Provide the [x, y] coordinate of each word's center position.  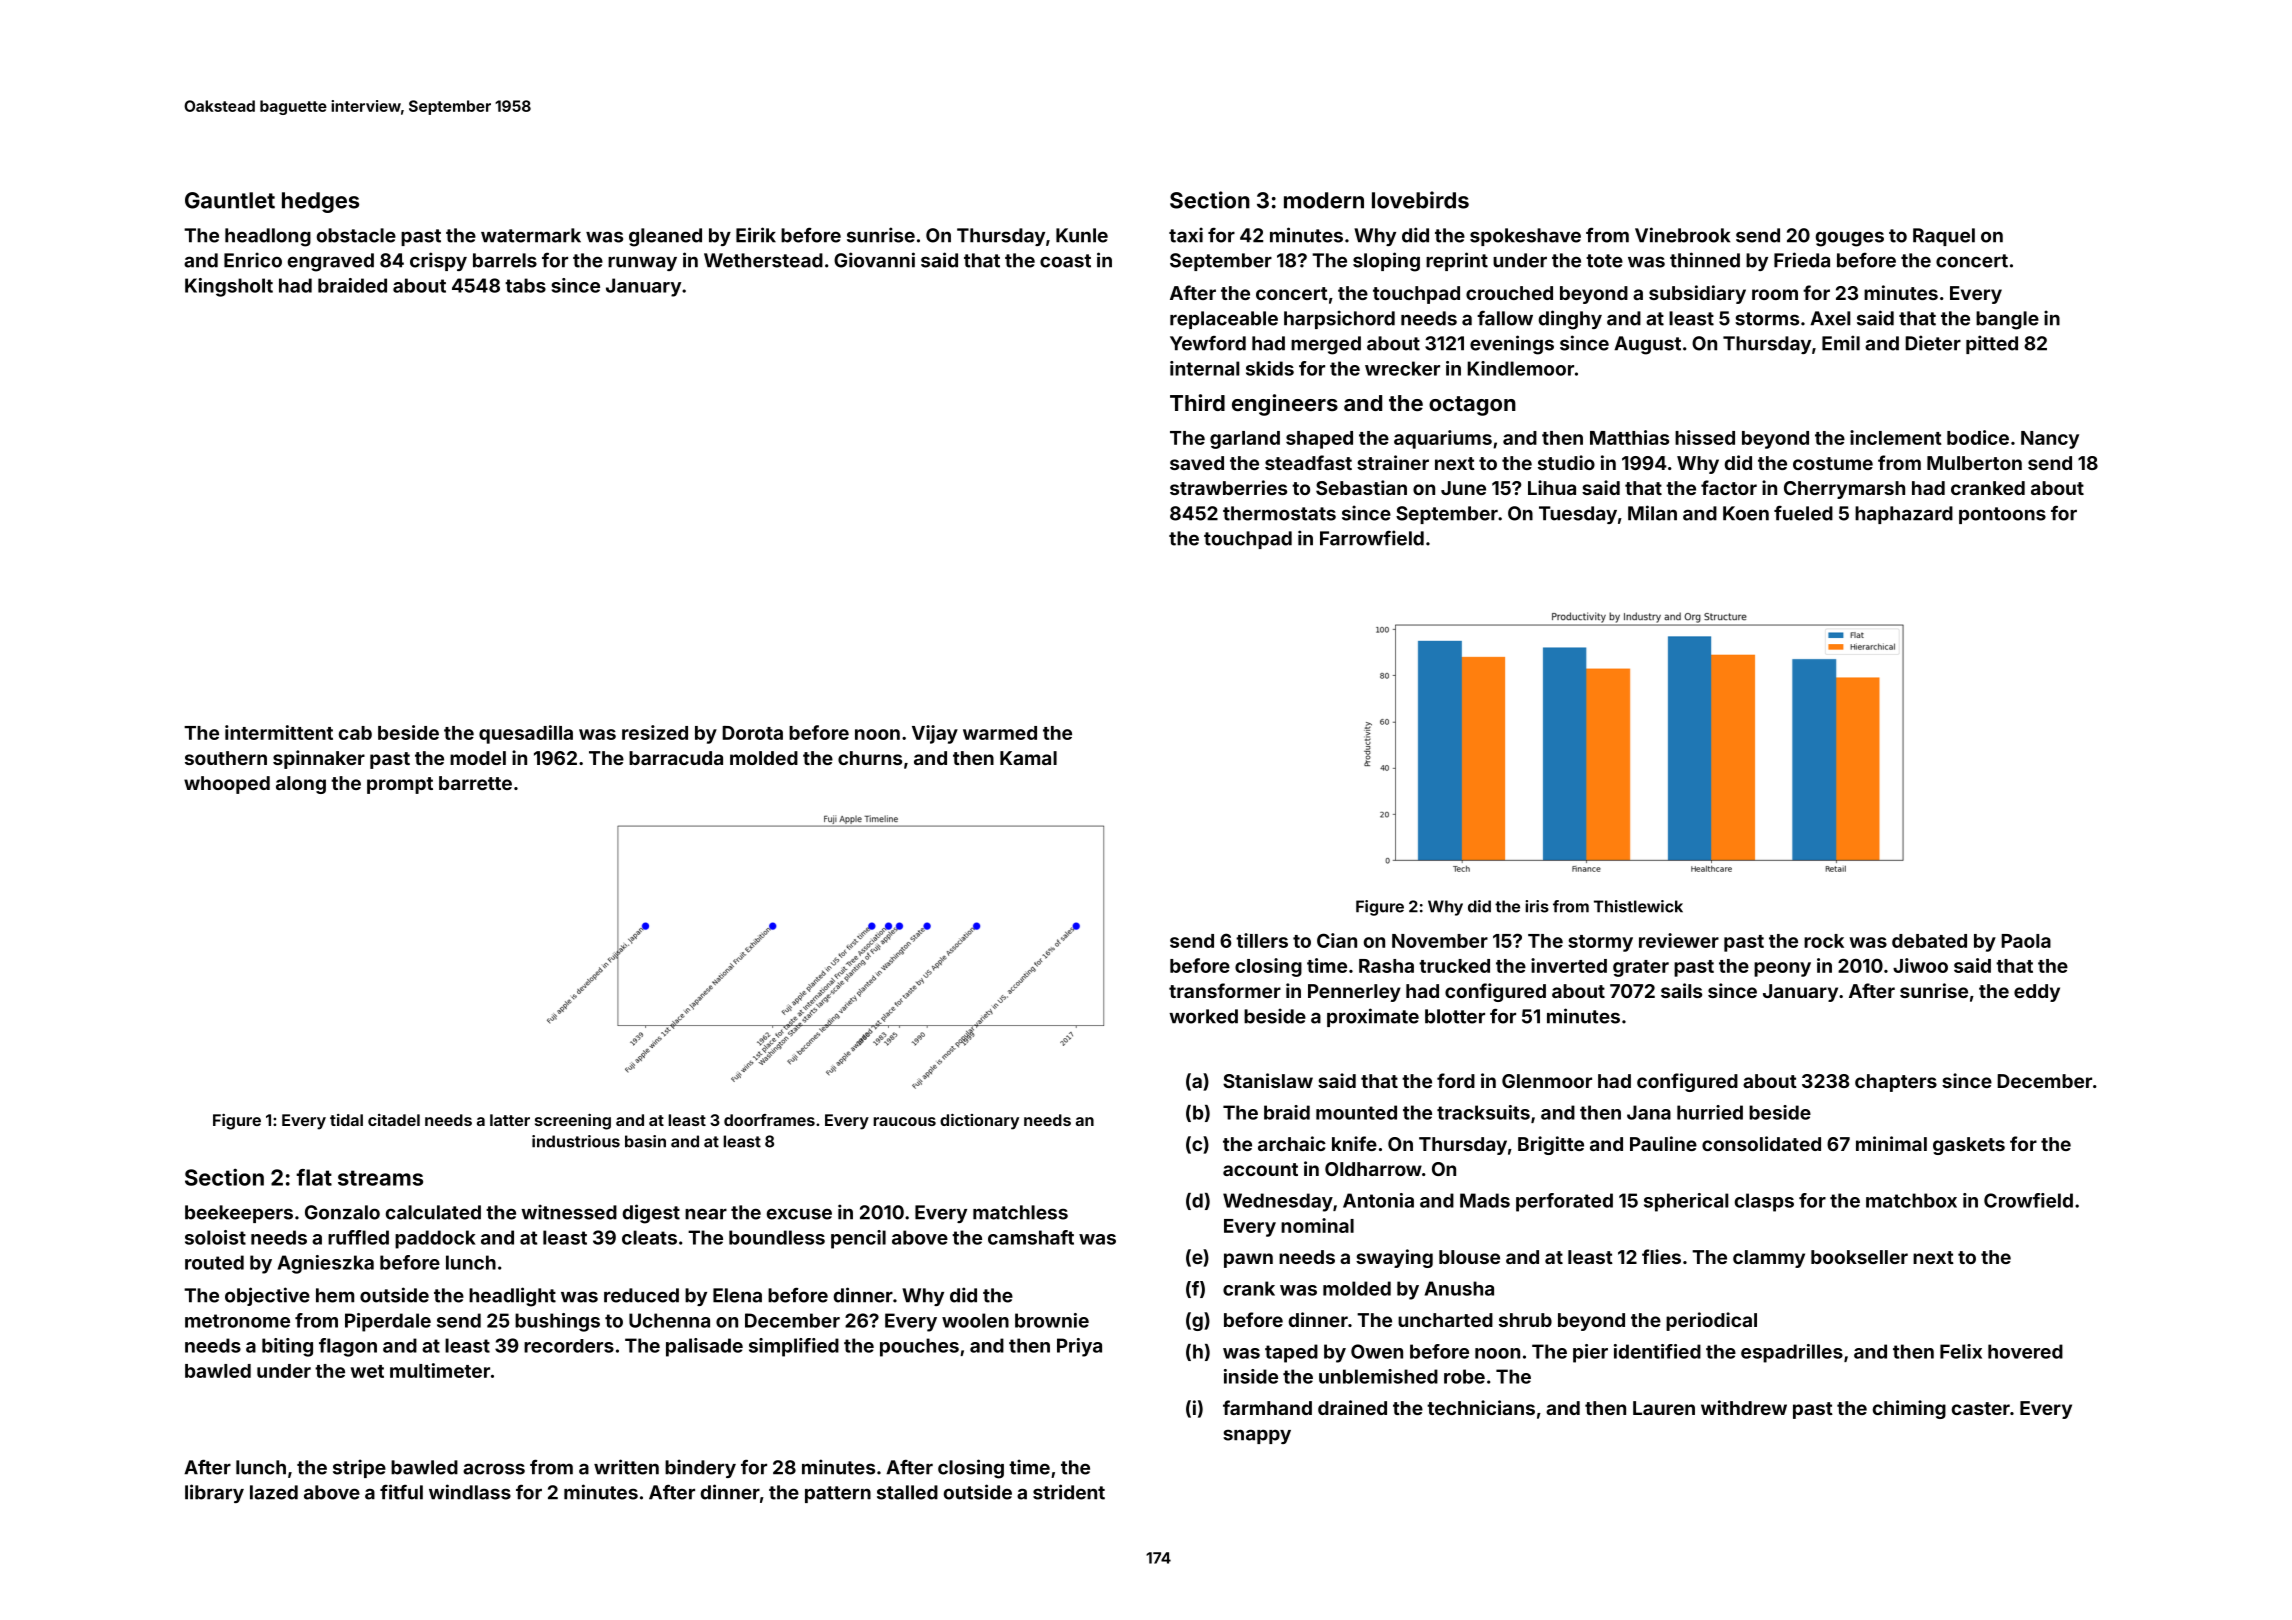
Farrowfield [1372, 538]
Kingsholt [229, 287]
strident [1069, 1492]
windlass [470, 1492]
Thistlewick [1638, 906]
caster [1981, 1408]
